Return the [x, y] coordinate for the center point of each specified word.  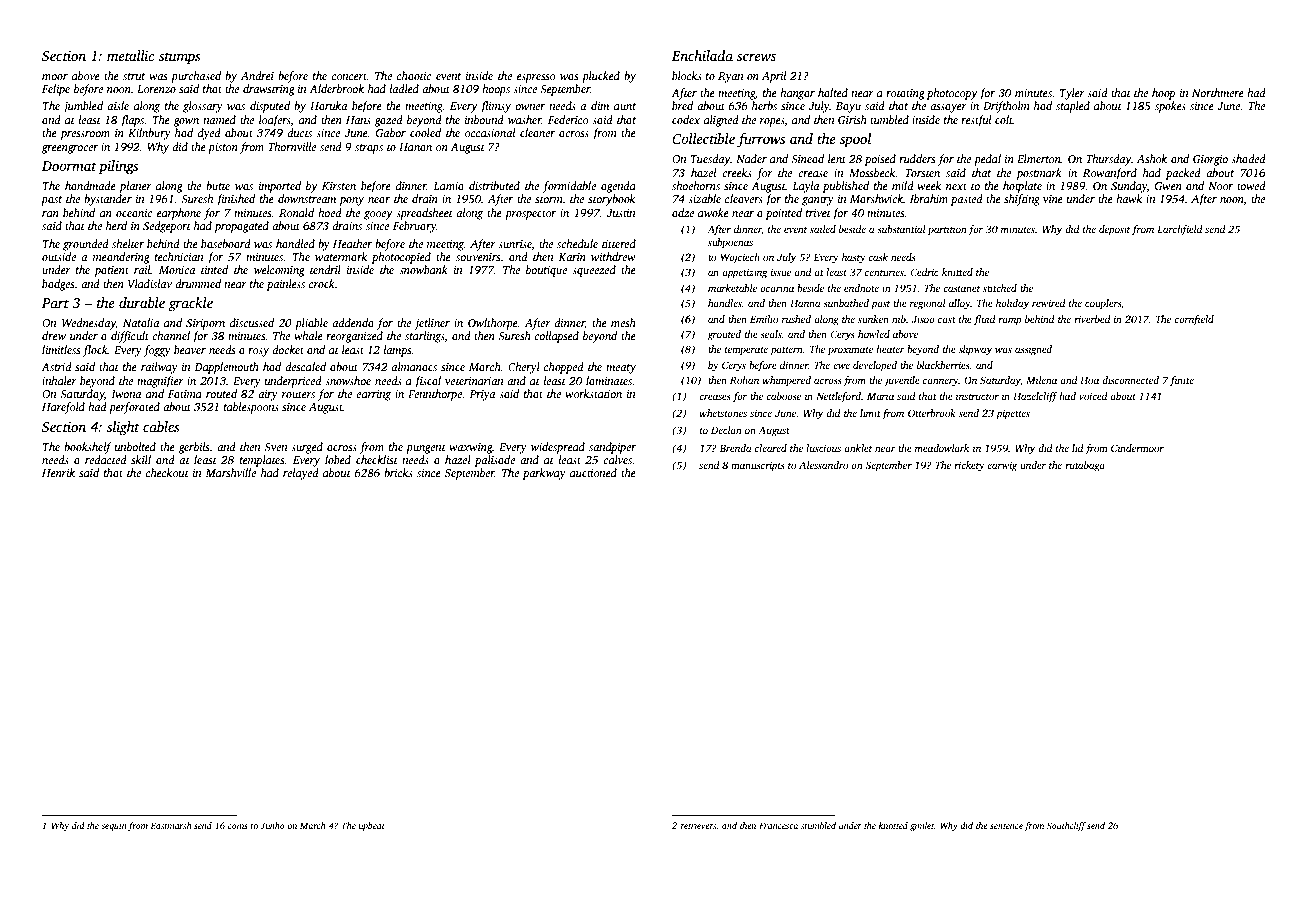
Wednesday [89, 324]
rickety [969, 466]
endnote [861, 288]
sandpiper [612, 448]
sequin [114, 826]
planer [135, 187]
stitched [1000, 288]
